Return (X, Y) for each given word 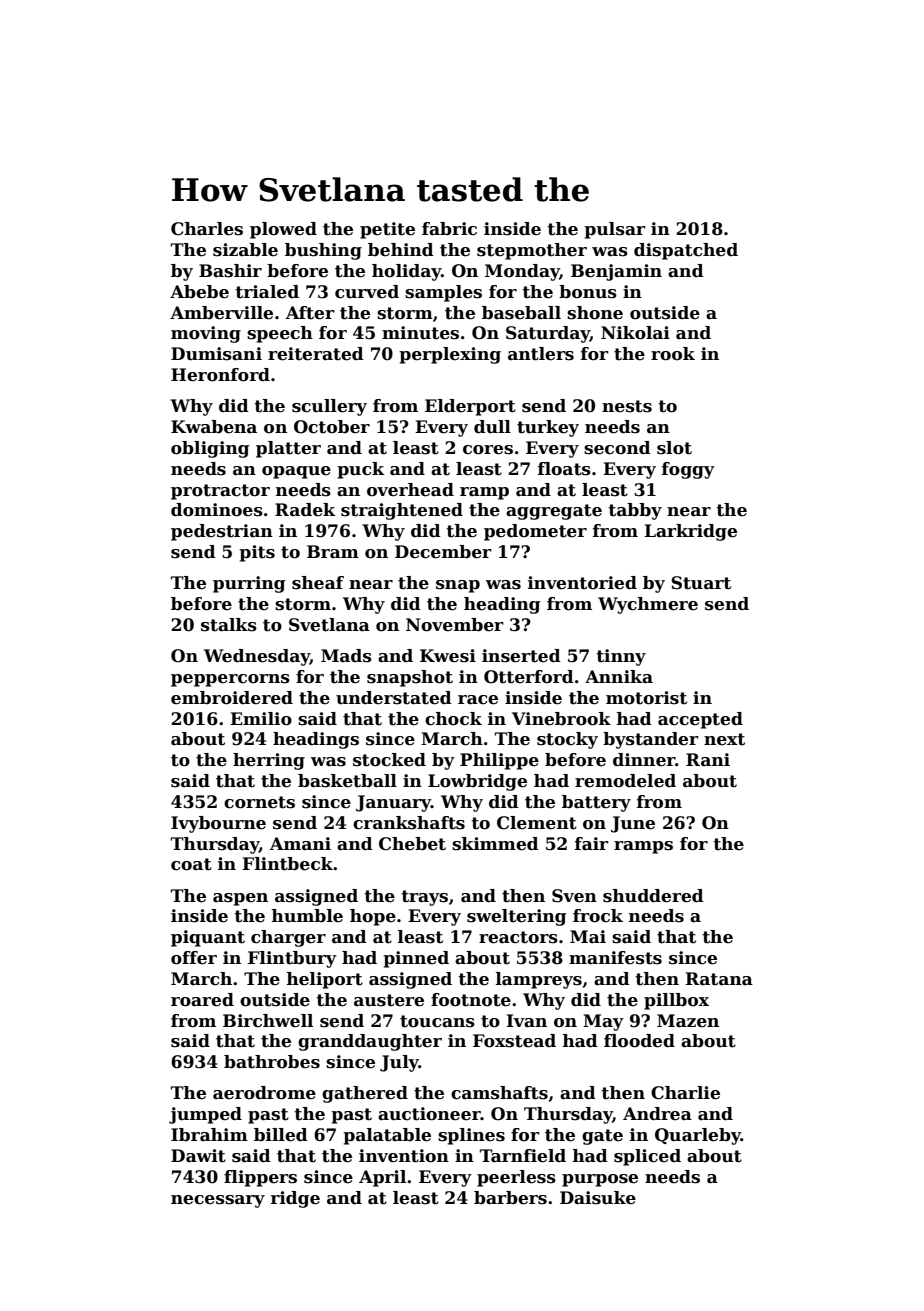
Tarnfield (523, 1156)
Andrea (657, 1114)
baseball (521, 313)
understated (394, 698)
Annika (619, 677)
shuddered (653, 896)
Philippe (499, 761)
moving (206, 334)
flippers (260, 1178)
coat (191, 864)
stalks (229, 625)
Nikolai (635, 333)
